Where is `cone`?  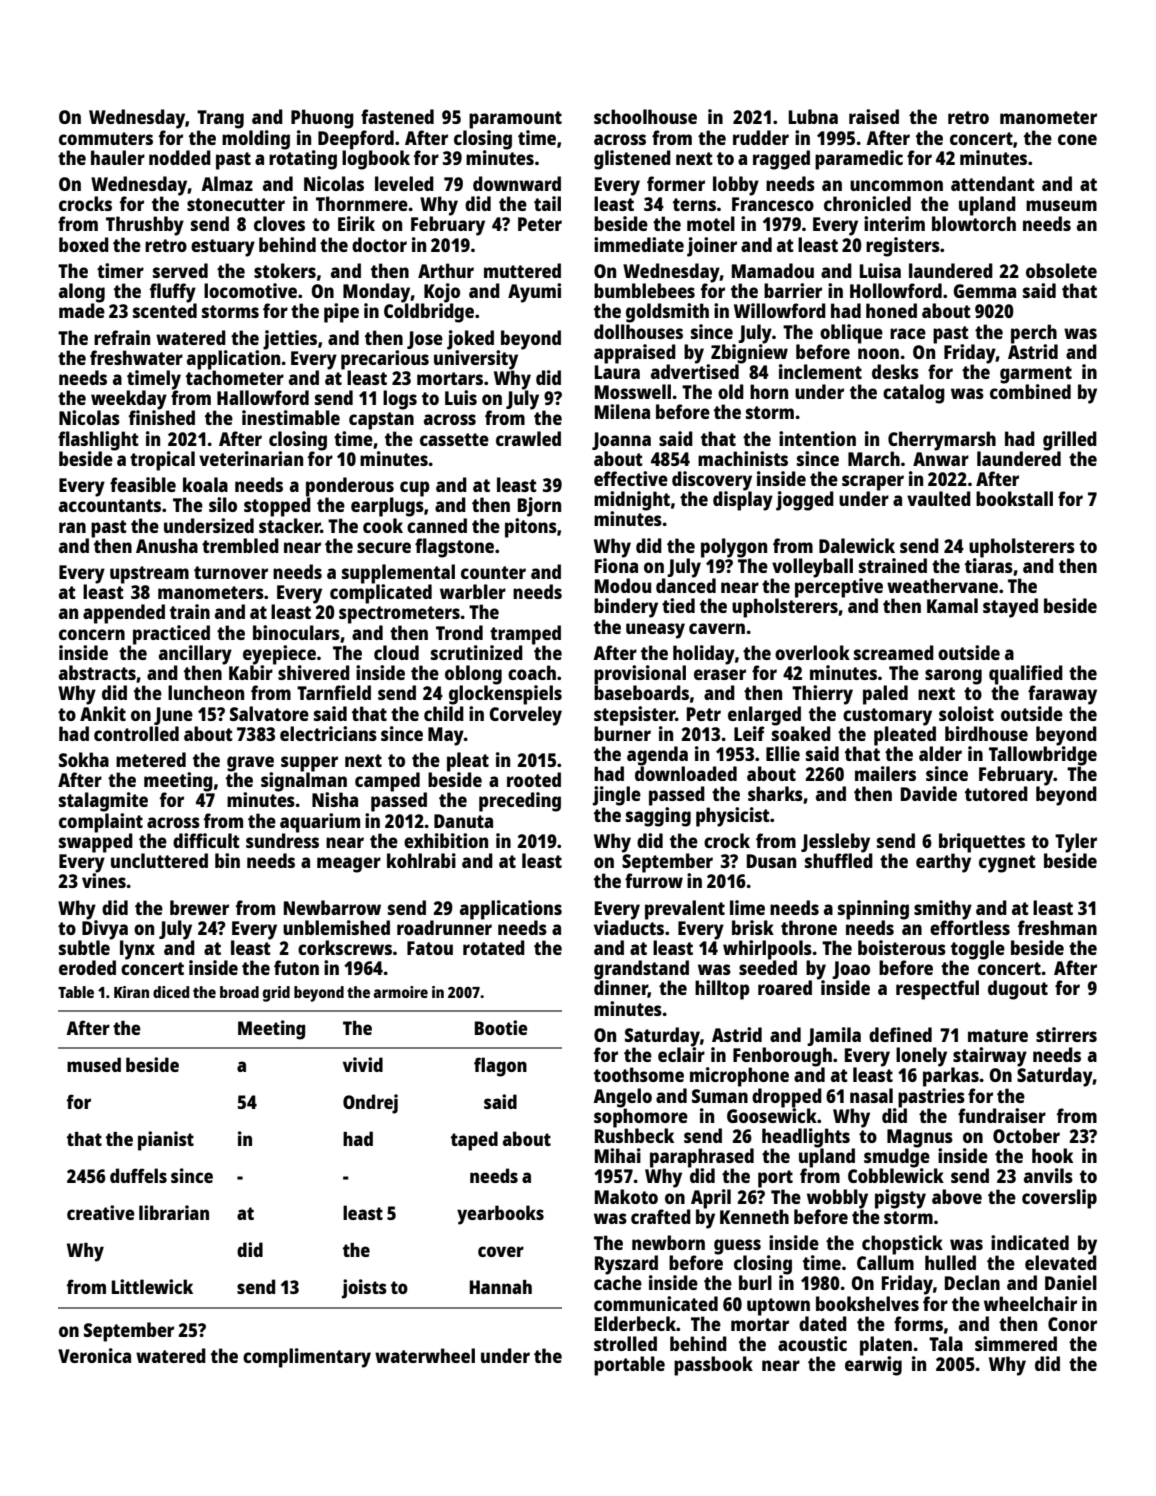
cone is located at coordinates (1077, 139).
